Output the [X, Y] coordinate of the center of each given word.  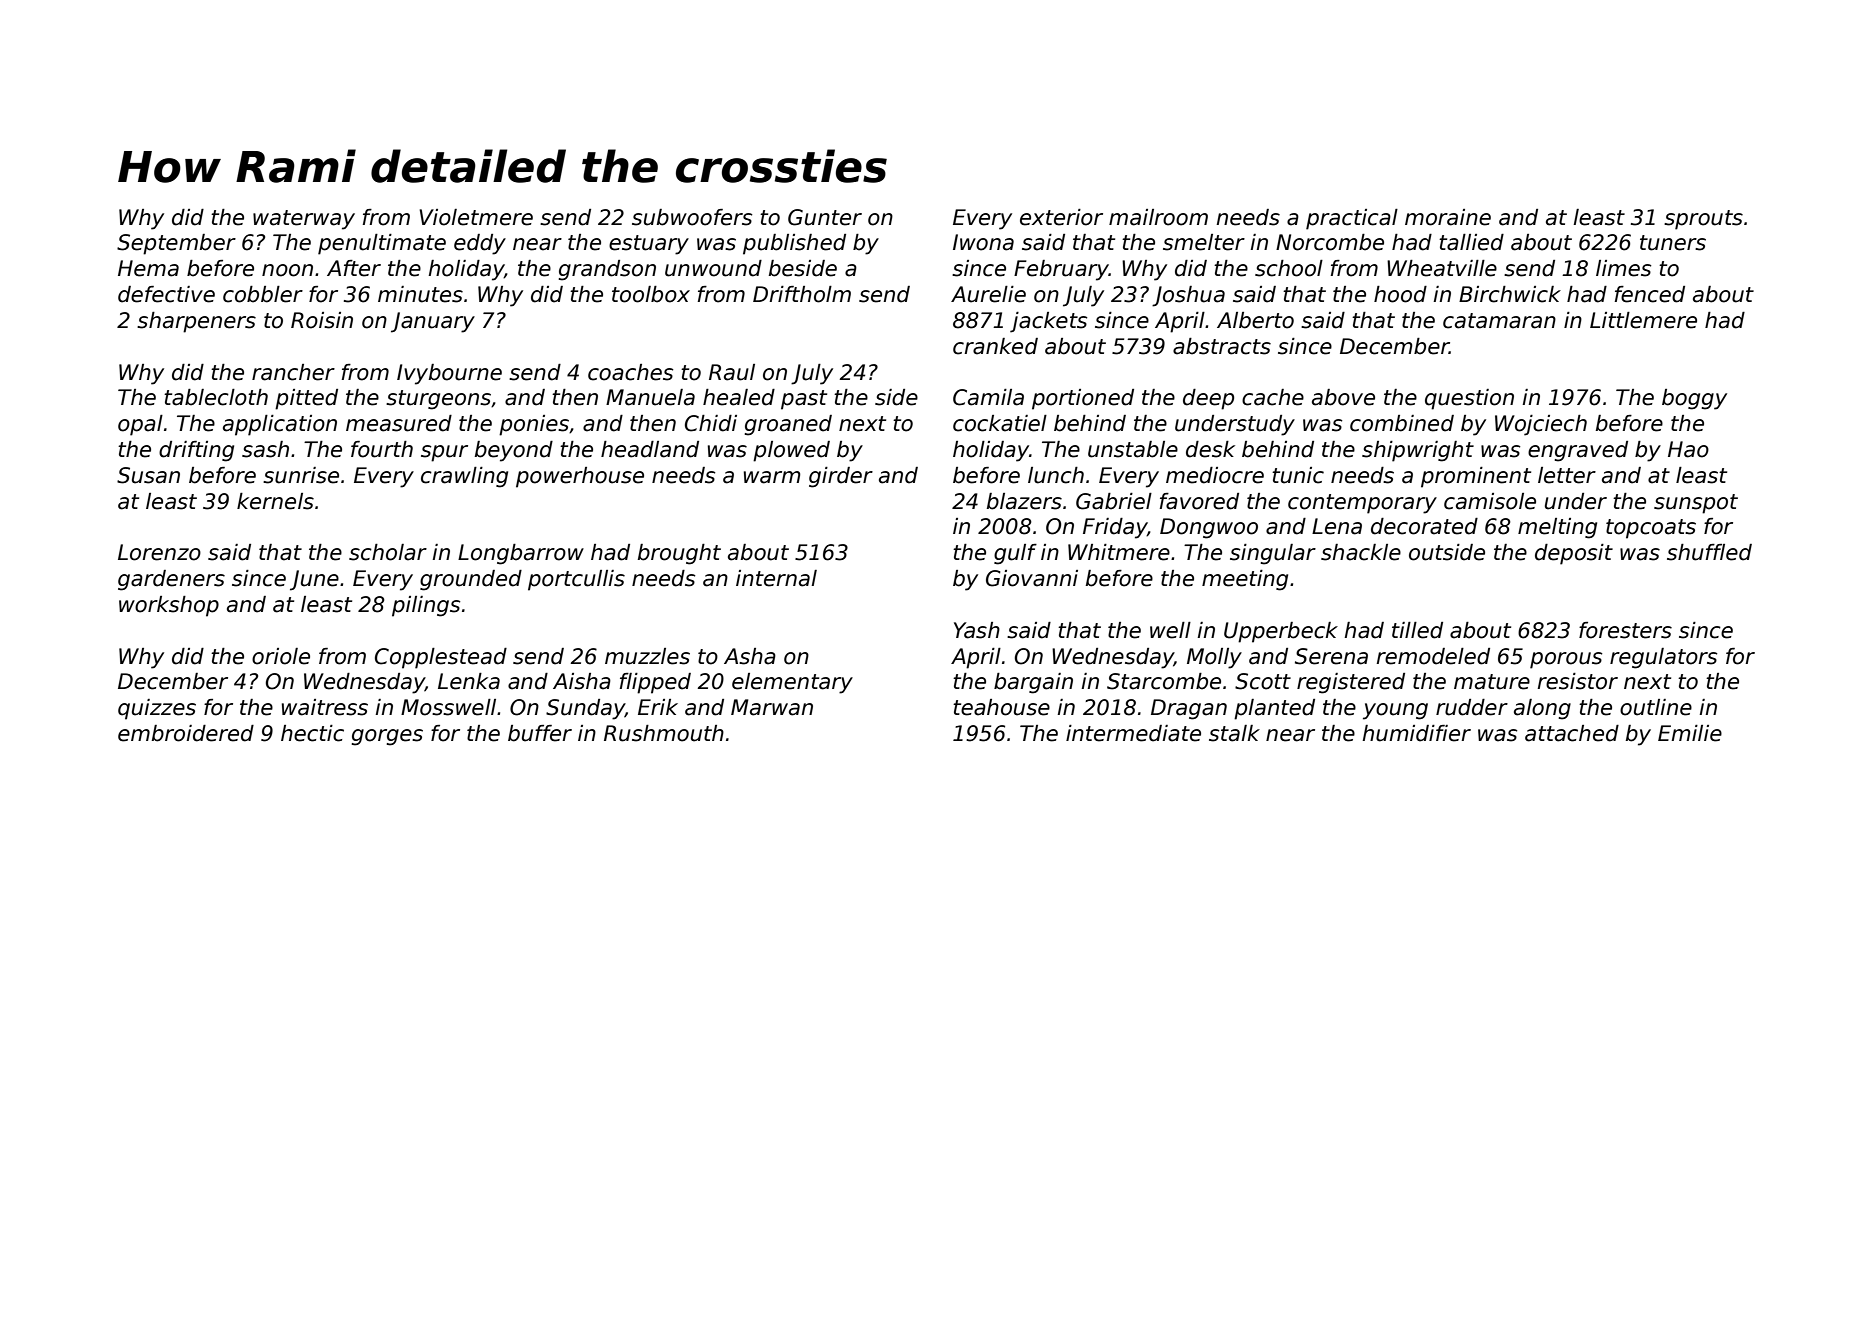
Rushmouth [664, 733]
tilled [1417, 630]
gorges [387, 737]
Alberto [1255, 320]
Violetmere [476, 217]
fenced [1650, 294]
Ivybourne [449, 374]
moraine [1448, 217]
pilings [426, 606]
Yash [977, 630]
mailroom [1158, 217]
